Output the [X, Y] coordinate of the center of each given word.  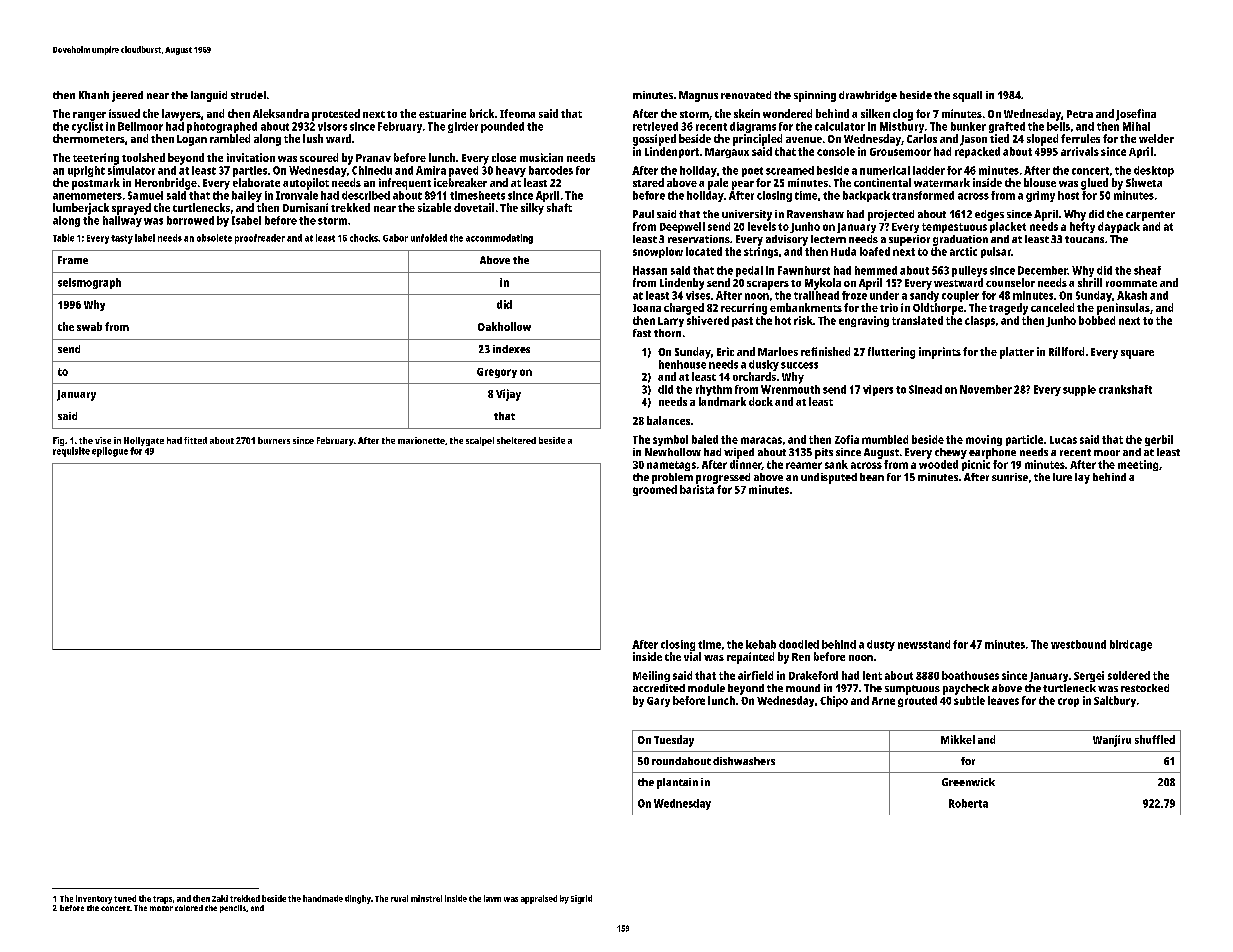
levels [762, 226]
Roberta [968, 803]
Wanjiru [1112, 741]
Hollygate [144, 441]
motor [161, 908]
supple [1079, 390]
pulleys [969, 271]
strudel [248, 95]
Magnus [698, 96]
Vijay [508, 395]
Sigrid [581, 899]
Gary [658, 702]
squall [967, 96]
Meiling [651, 676]
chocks [364, 238]
